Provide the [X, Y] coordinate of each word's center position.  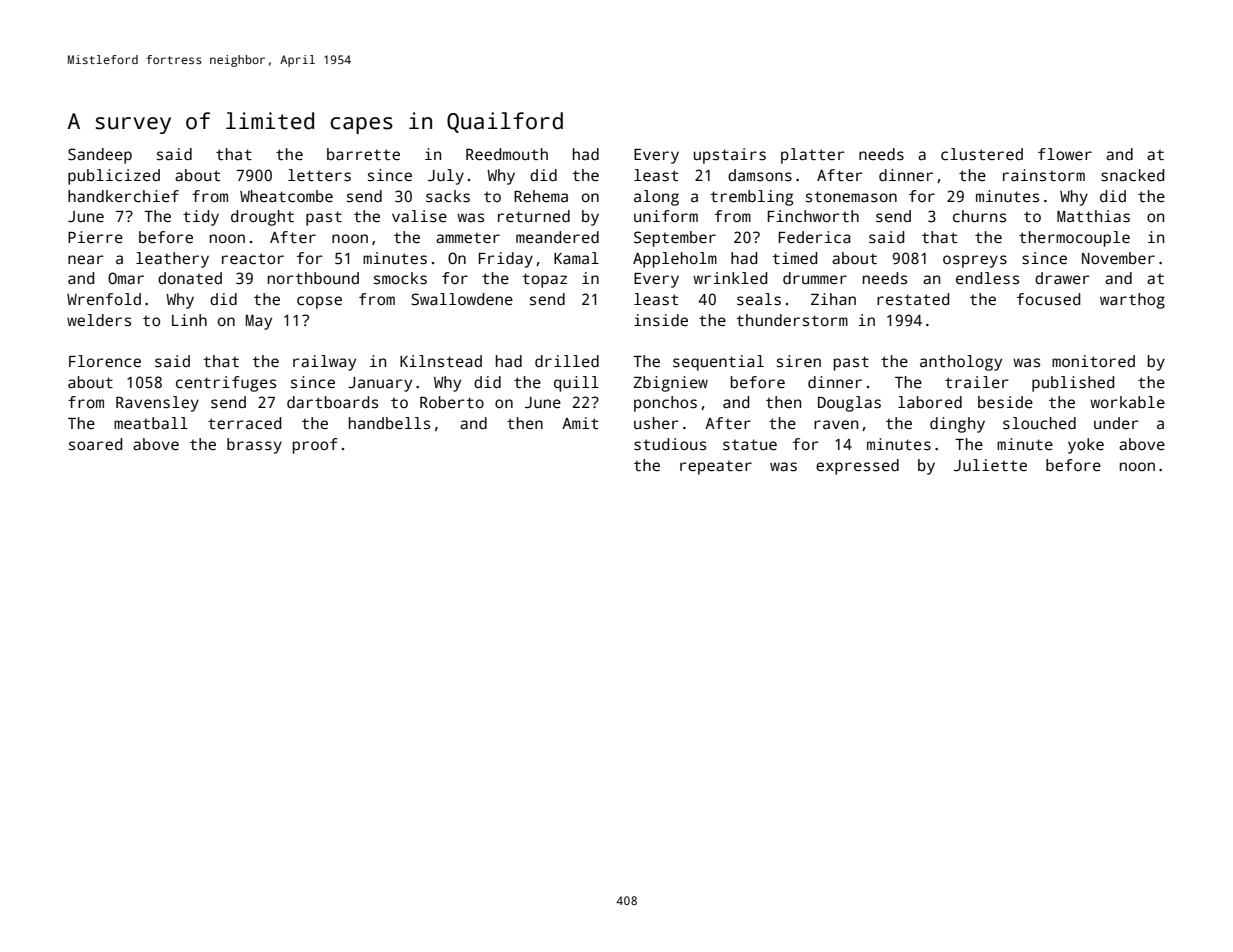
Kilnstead [441, 361]
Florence [105, 361]
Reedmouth [507, 154]
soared [95, 444]
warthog [1132, 301]
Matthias [1093, 216]
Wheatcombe [286, 196]
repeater [716, 467]
